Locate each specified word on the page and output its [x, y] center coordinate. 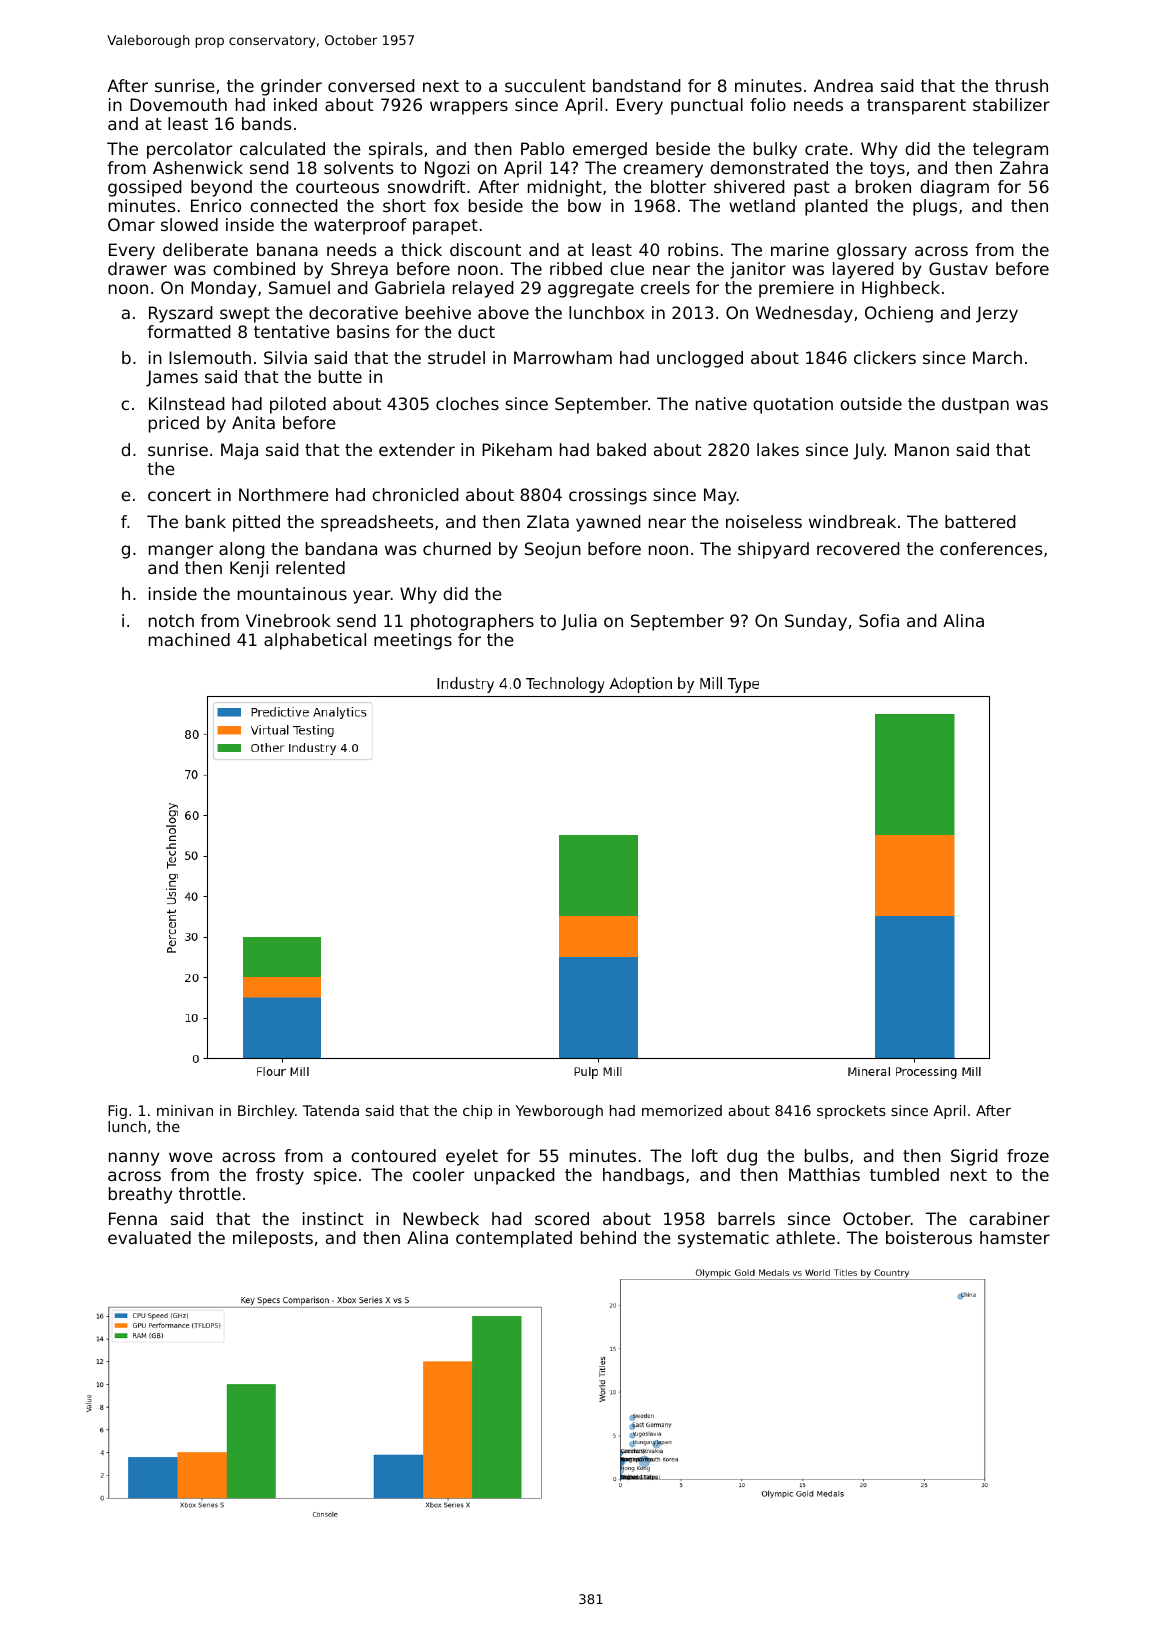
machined [189, 639]
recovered [858, 548]
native [721, 403]
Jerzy [997, 314]
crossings [608, 496]
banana [287, 249]
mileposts [273, 1239]
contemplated [514, 1239]
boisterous [929, 1237]
